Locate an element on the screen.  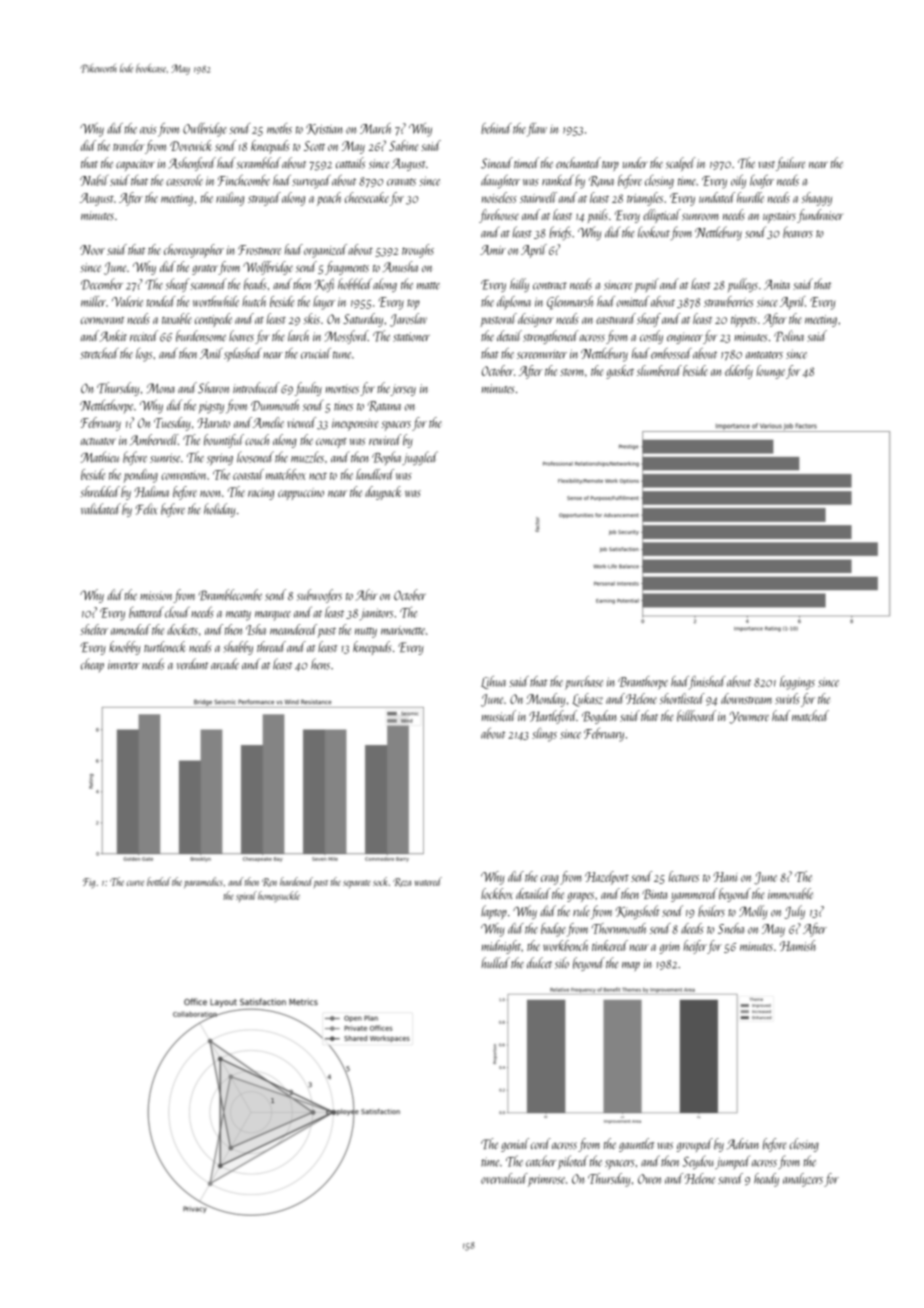
billboard is located at coordinates (696, 716).
